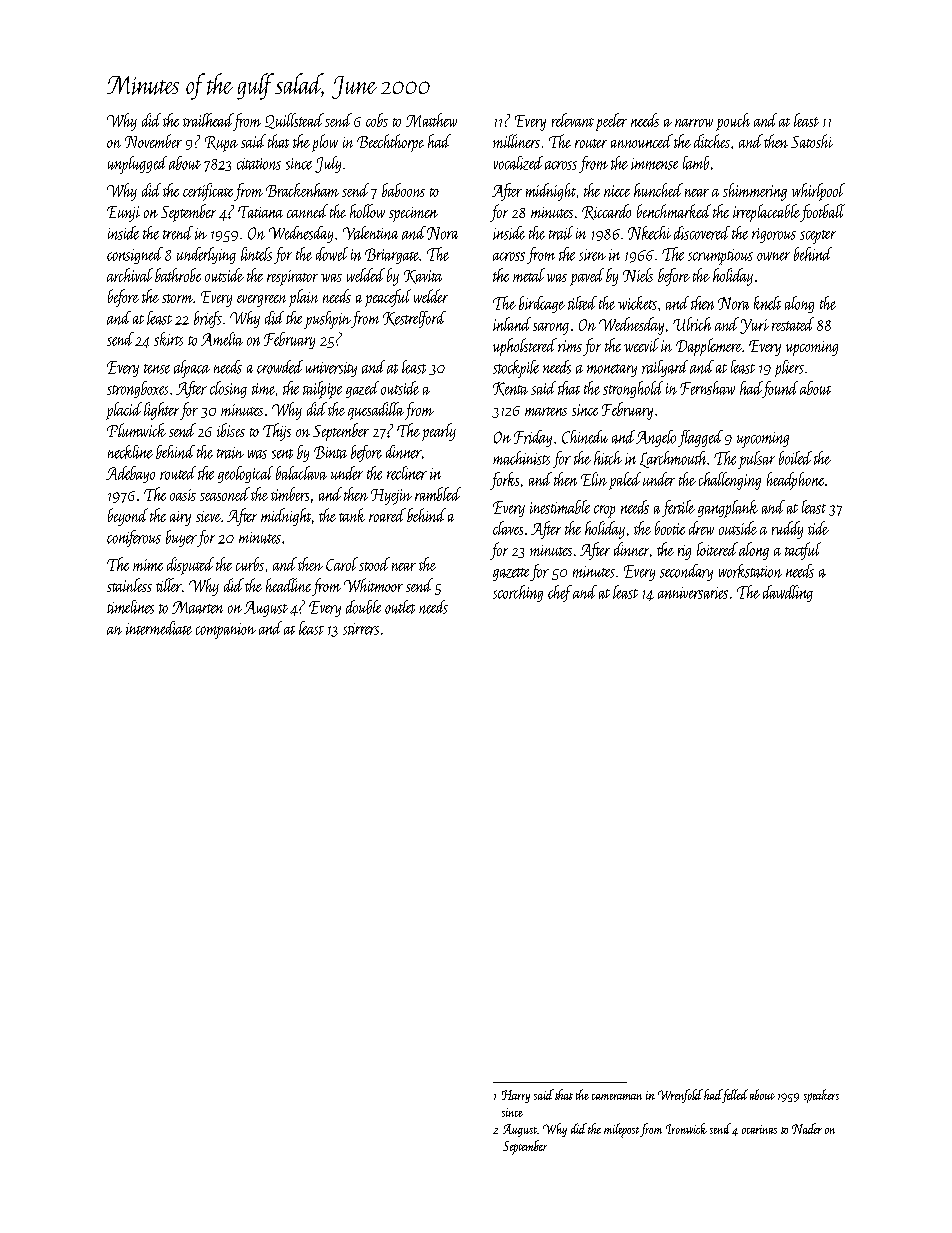 The width and height of the screenshot is (952, 1233). Describe the element at coordinates (750, 571) in the screenshot. I see `workstation` at that location.
